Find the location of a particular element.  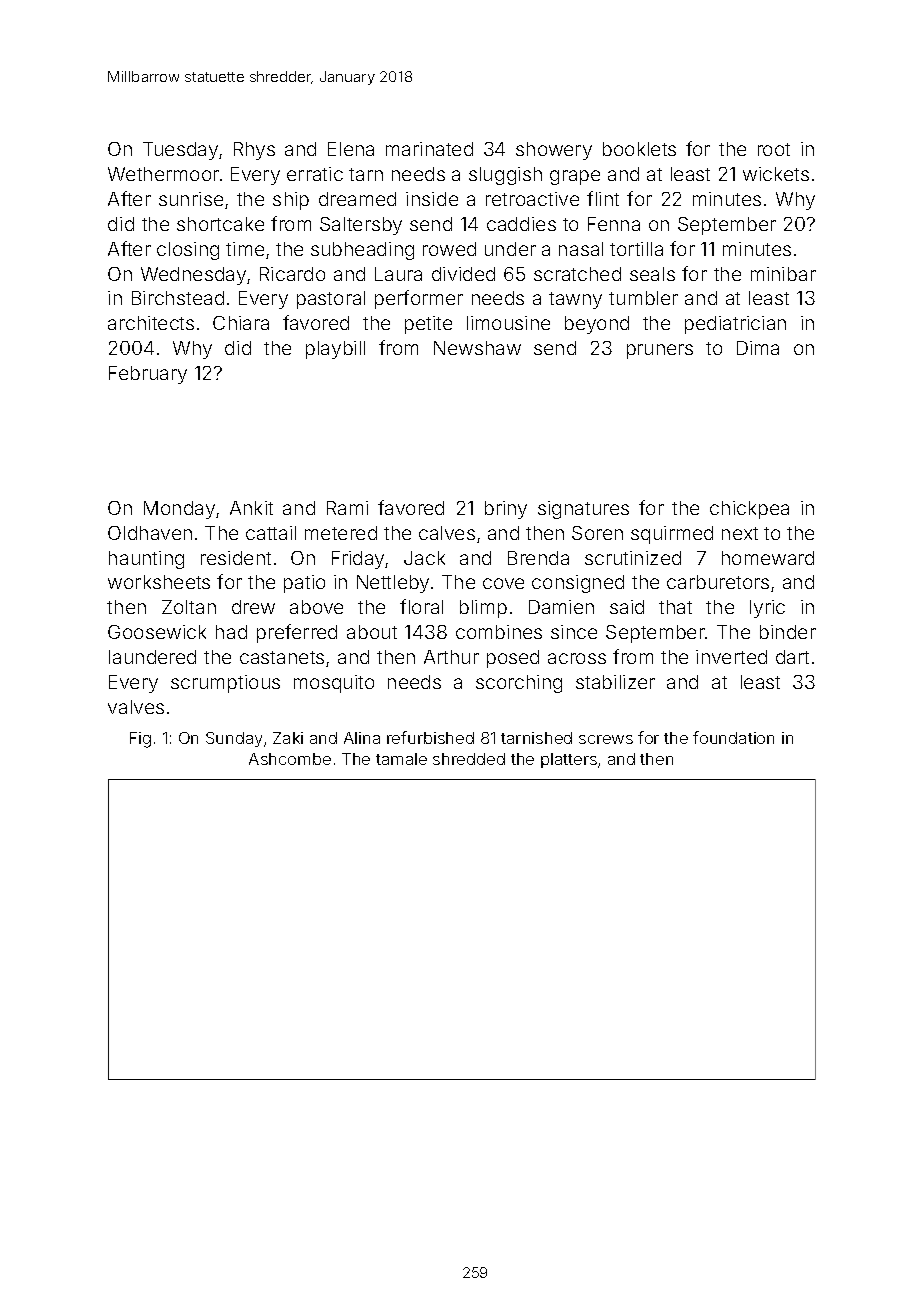

homeward is located at coordinates (768, 558).
